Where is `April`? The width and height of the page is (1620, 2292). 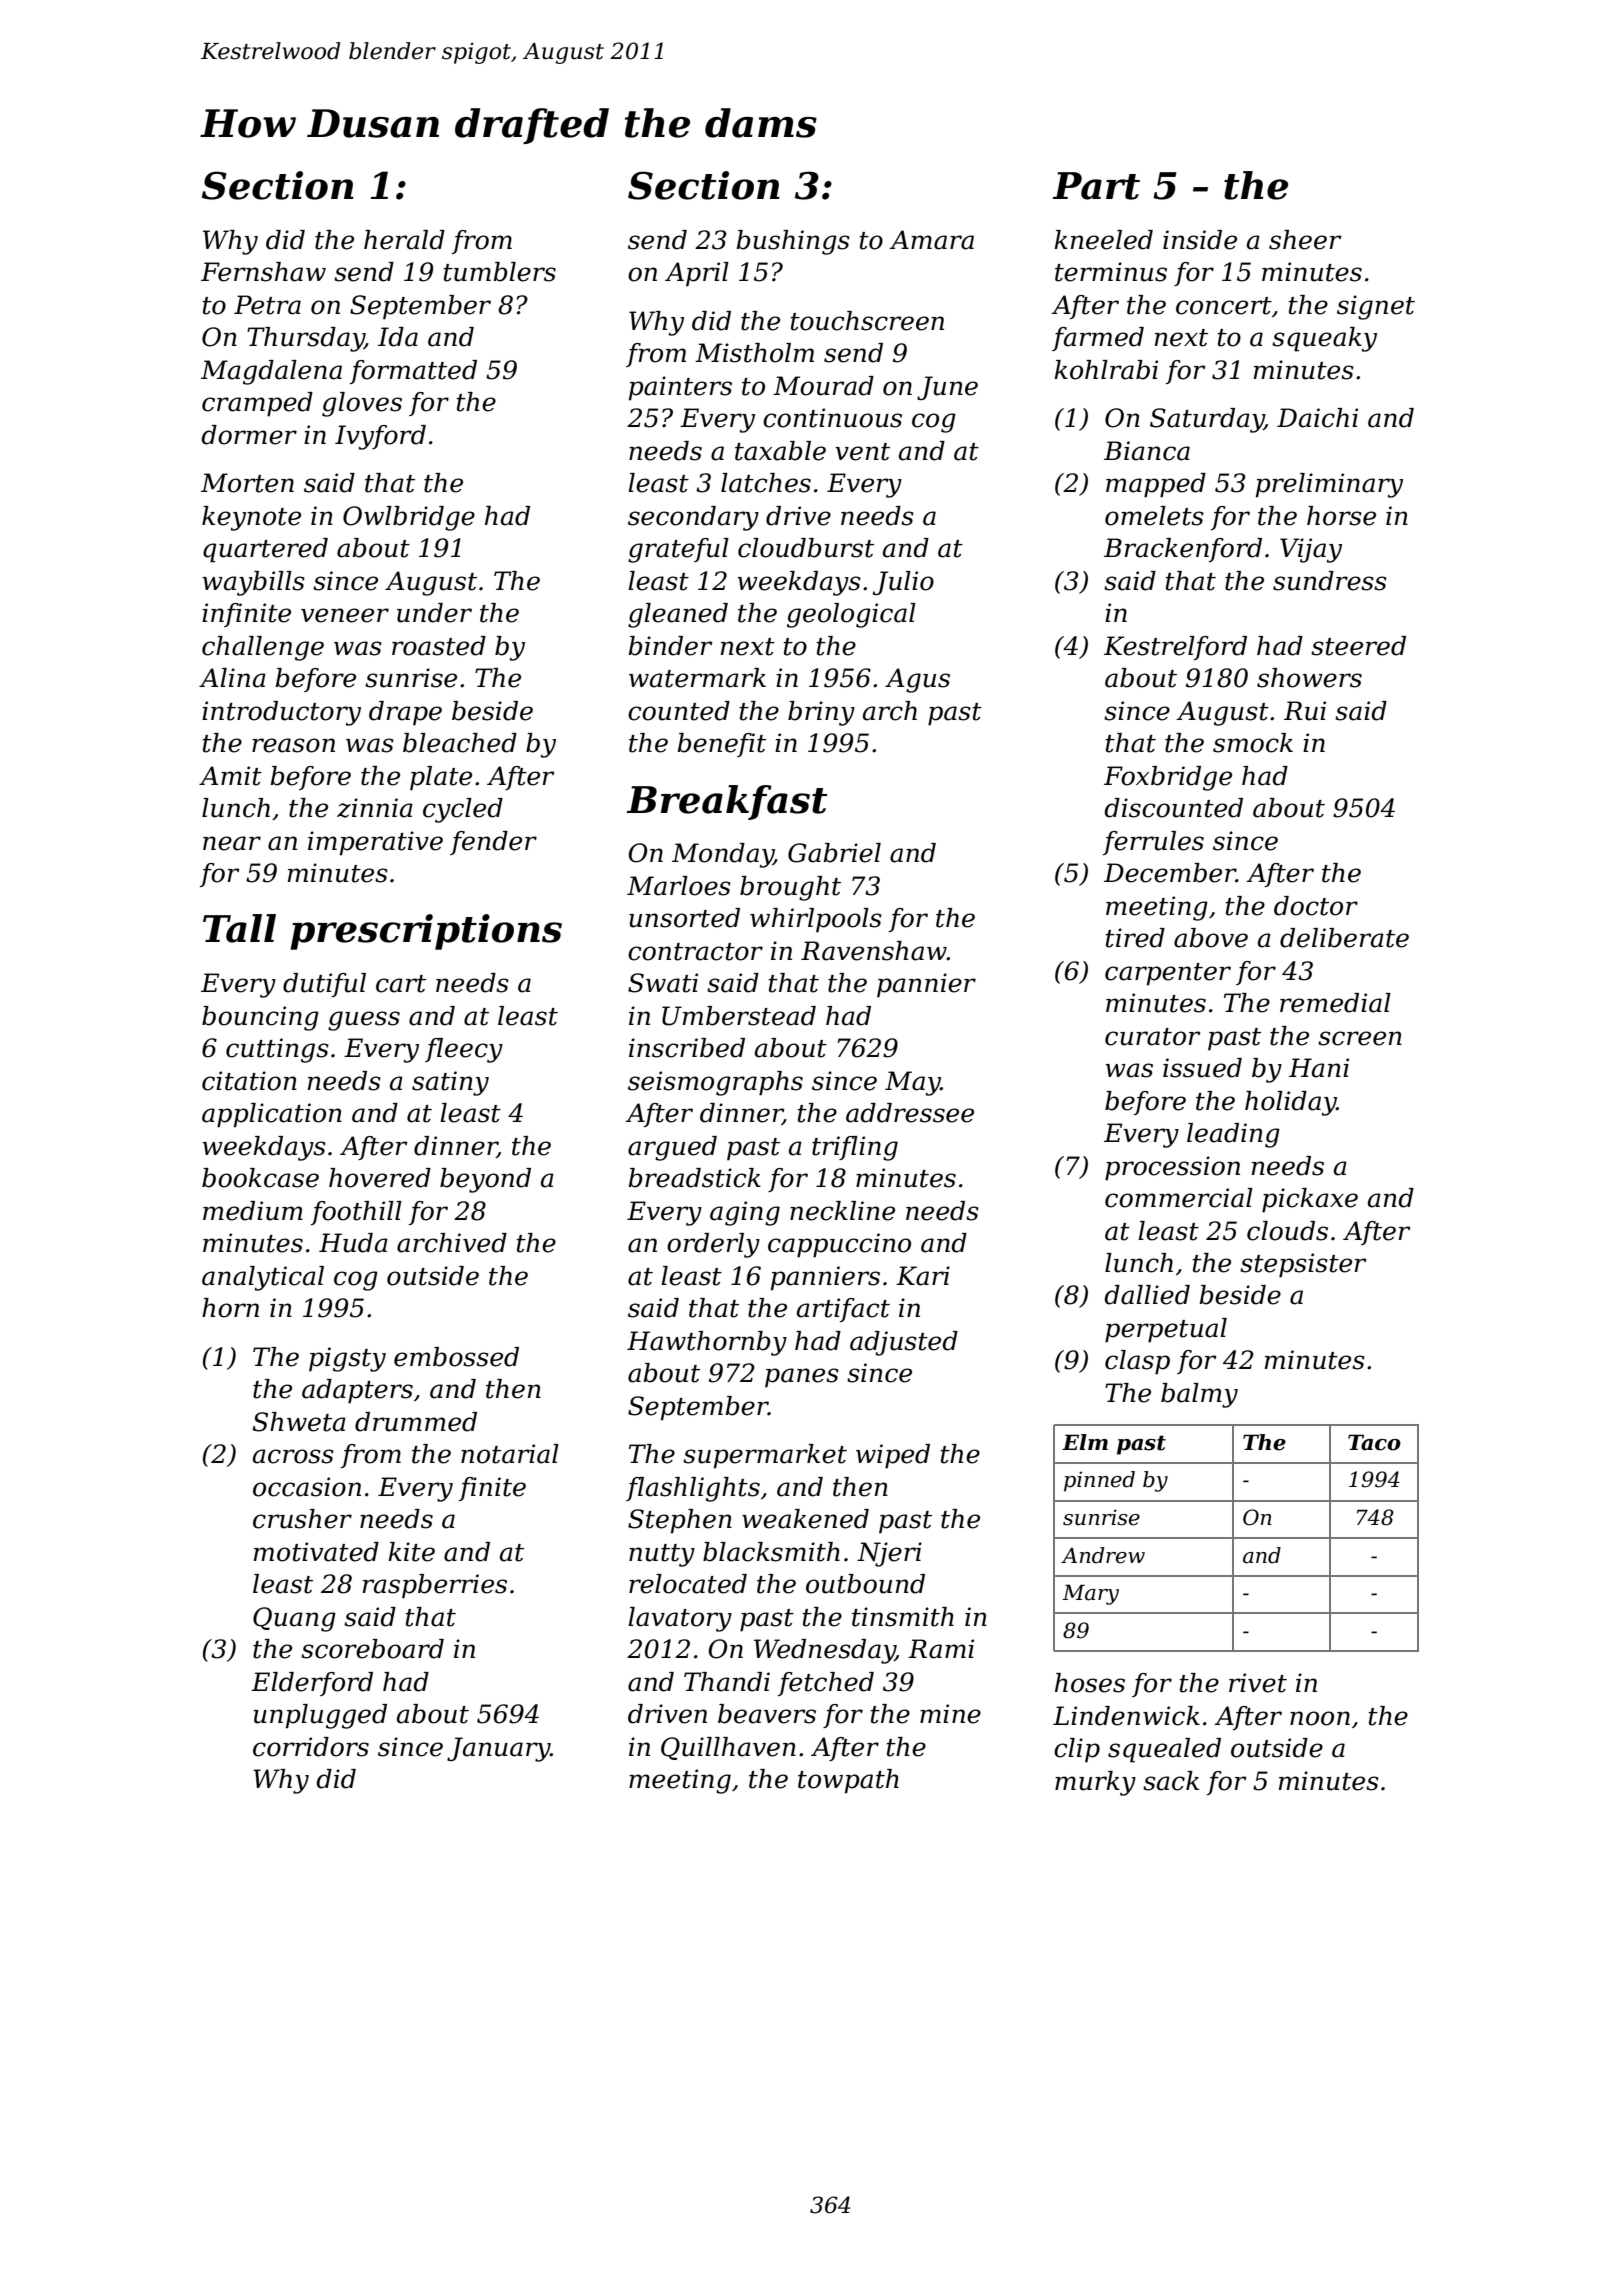
April is located at coordinates (697, 274).
